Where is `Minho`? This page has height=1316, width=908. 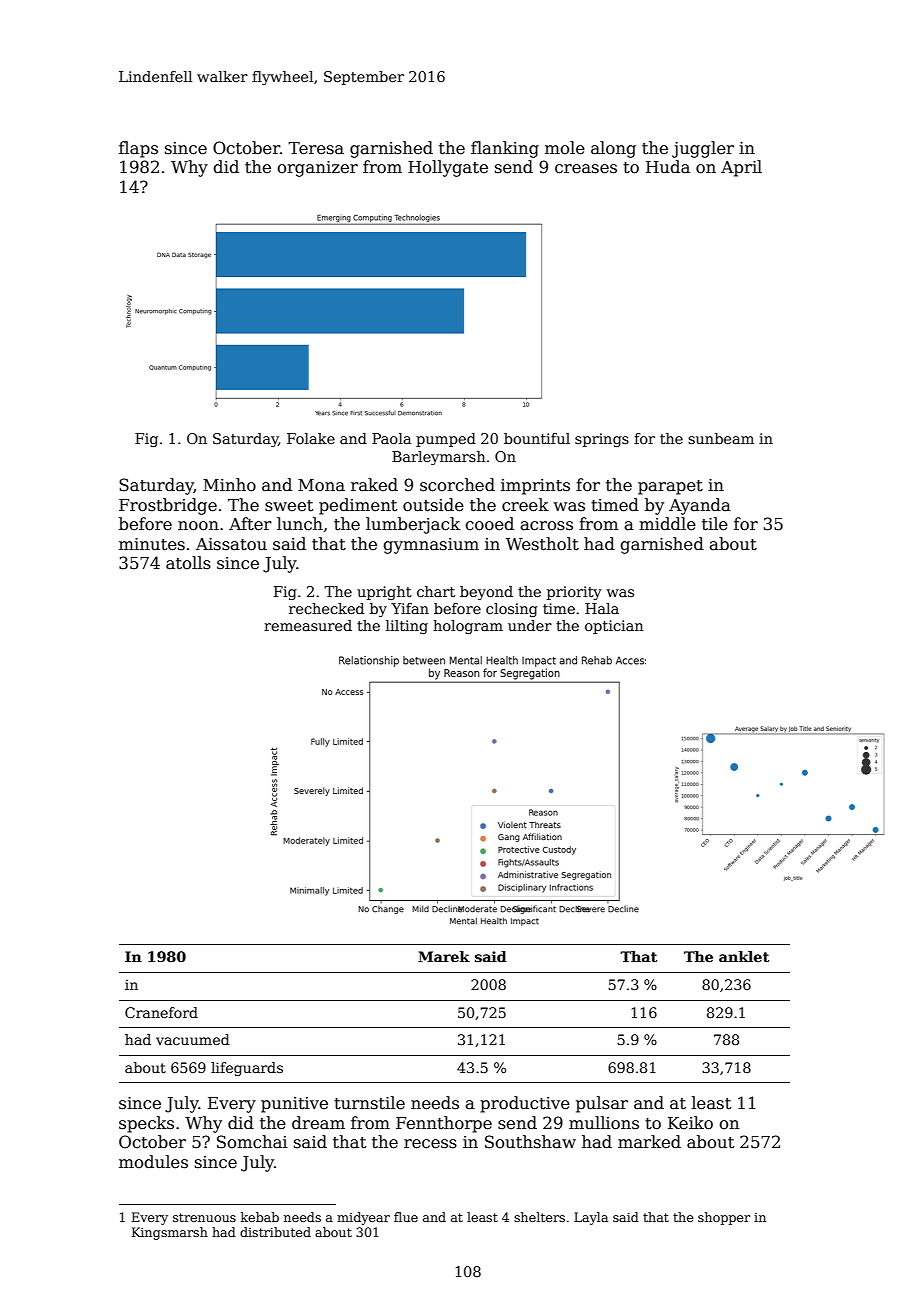 Minho is located at coordinates (229, 485).
